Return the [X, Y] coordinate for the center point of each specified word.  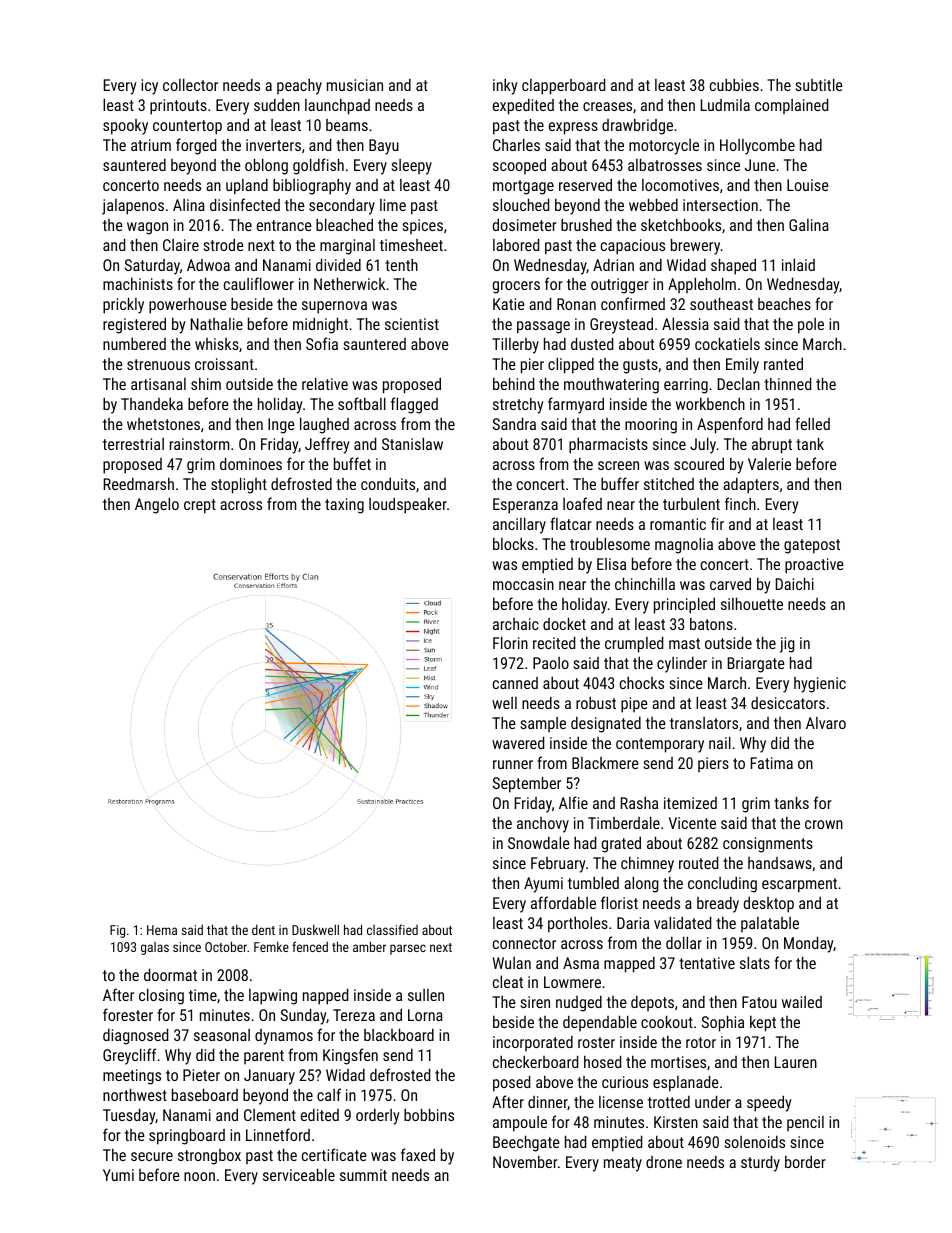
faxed [418, 1154]
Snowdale [539, 842]
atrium [151, 145]
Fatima [772, 763]
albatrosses [665, 164]
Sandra [514, 423]
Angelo [157, 505]
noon [199, 1176]
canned [515, 683]
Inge [281, 426]
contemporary [660, 745]
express [573, 128]
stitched [669, 484]
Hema [162, 930]
